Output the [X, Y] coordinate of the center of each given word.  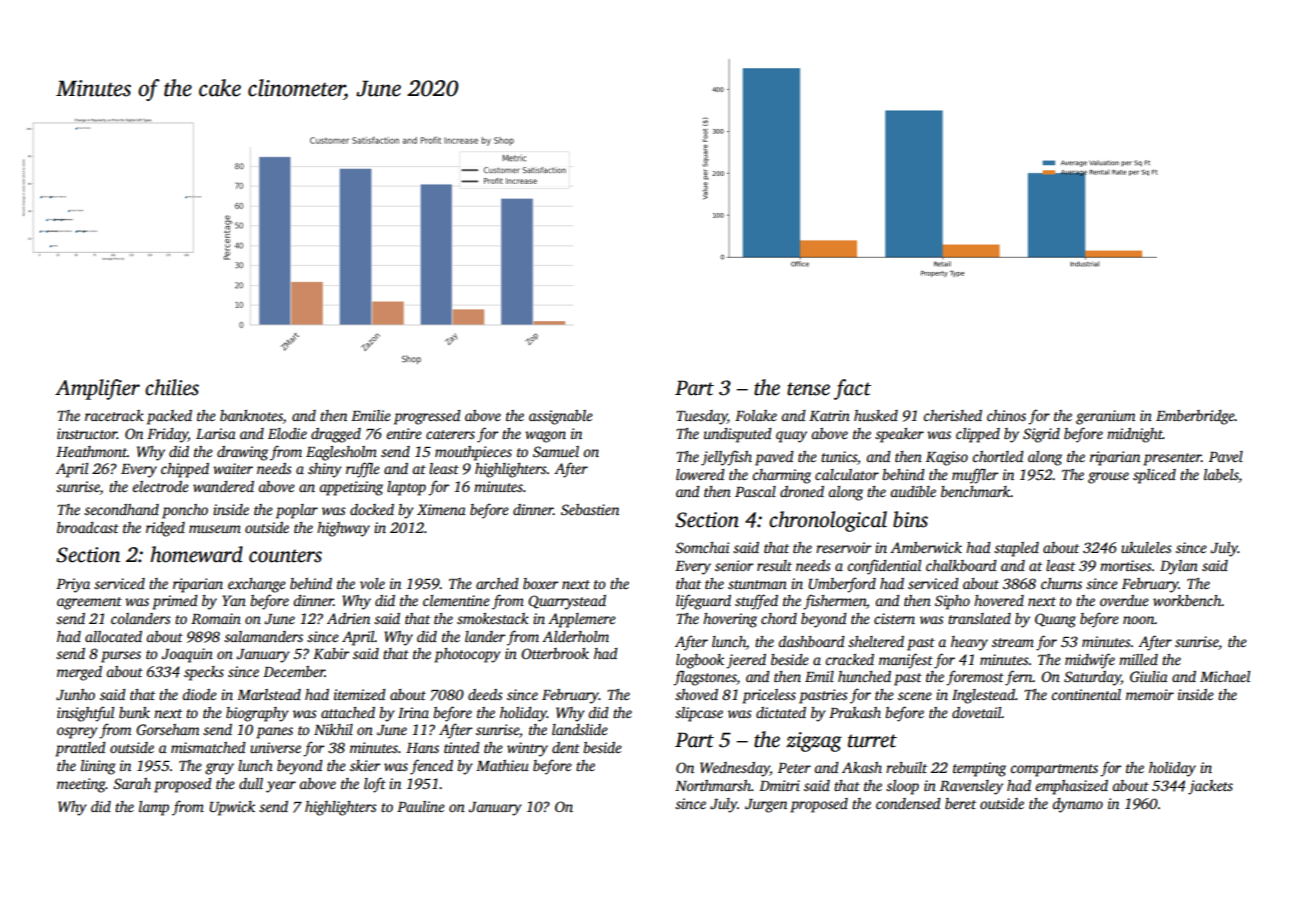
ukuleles [1146, 547]
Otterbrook [555, 653]
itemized [360, 694]
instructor [87, 433]
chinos [1006, 415]
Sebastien [590, 509]
